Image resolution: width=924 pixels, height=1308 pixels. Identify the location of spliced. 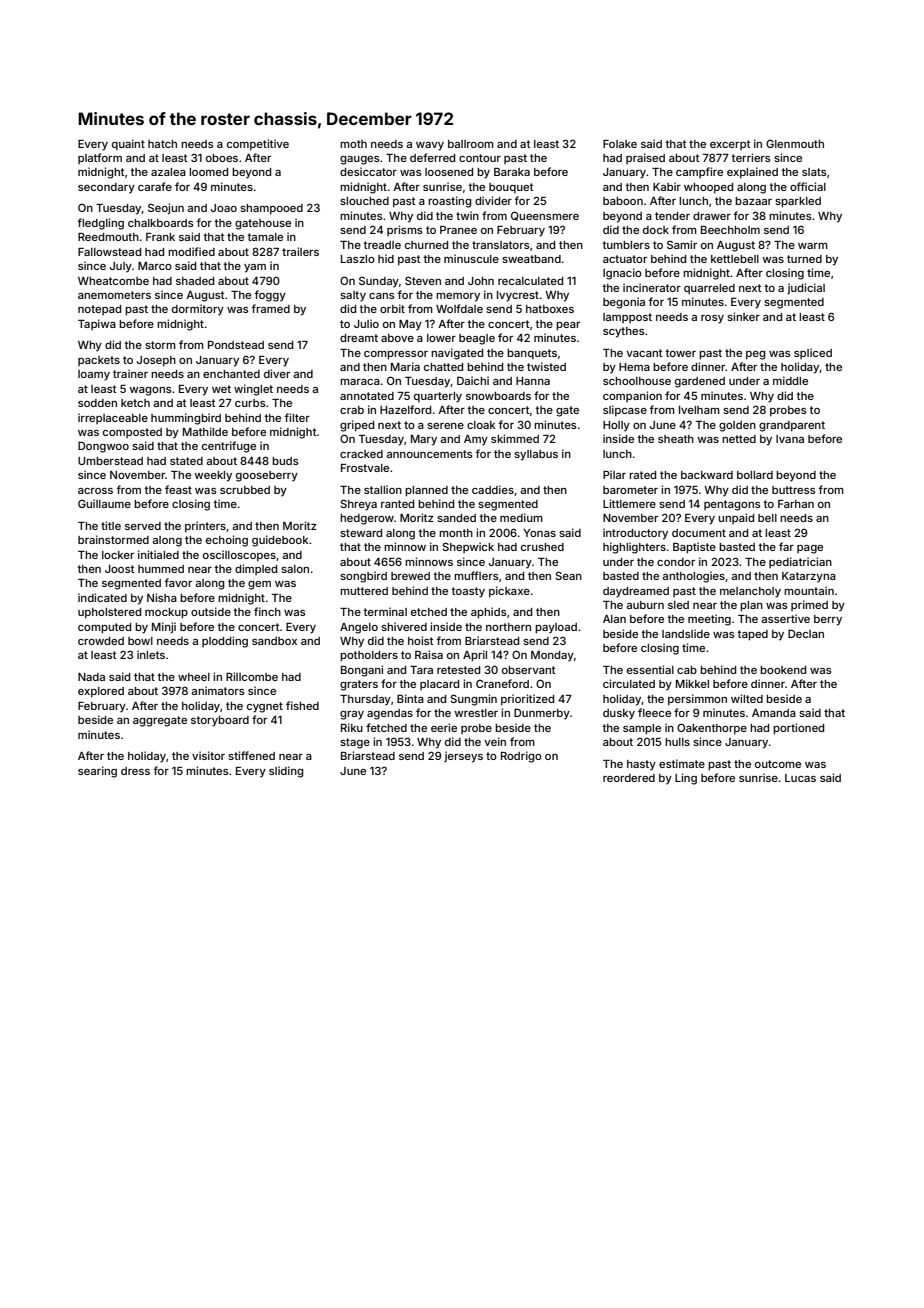
(813, 353).
